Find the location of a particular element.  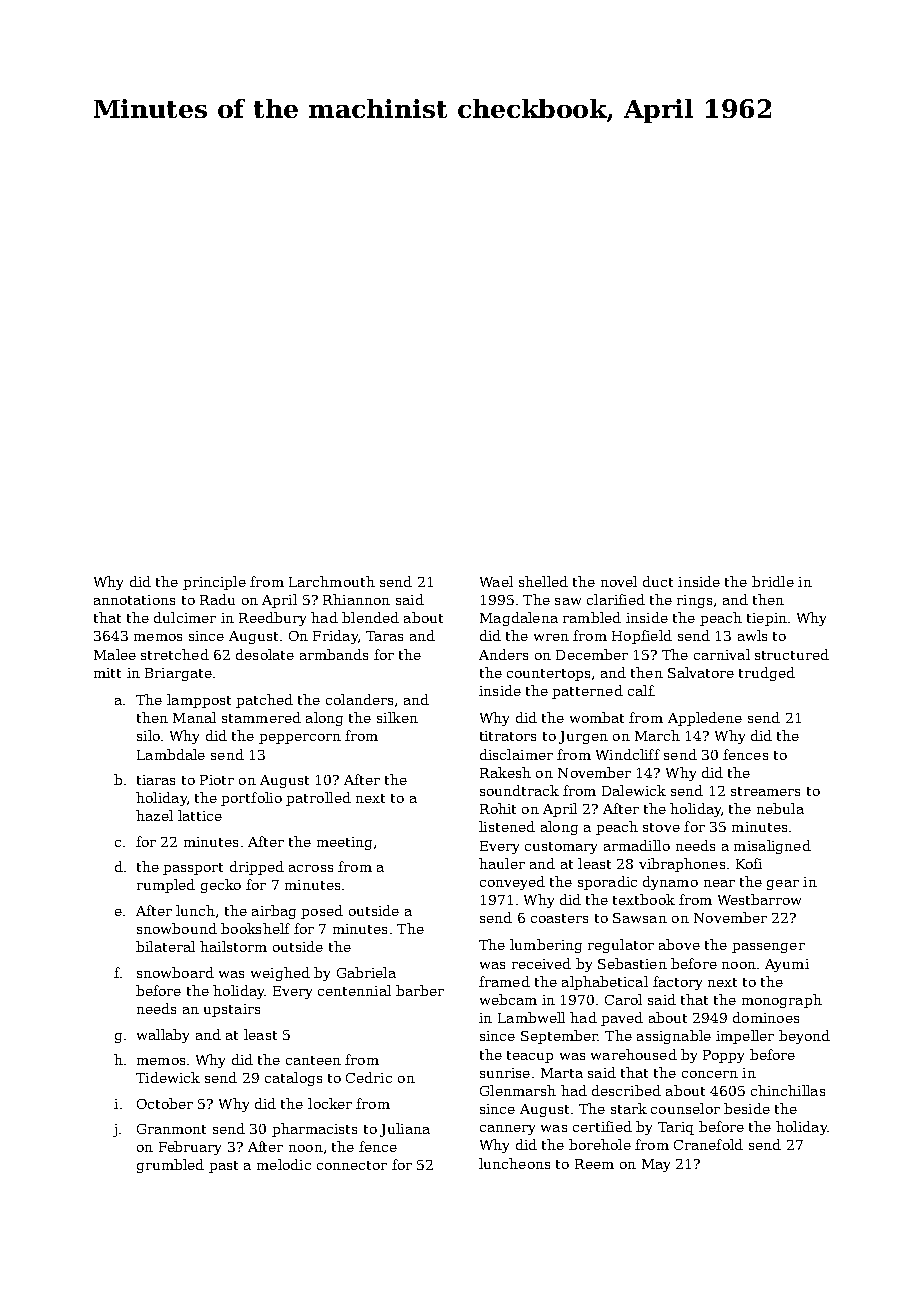

Ayumi is located at coordinates (787, 965).
